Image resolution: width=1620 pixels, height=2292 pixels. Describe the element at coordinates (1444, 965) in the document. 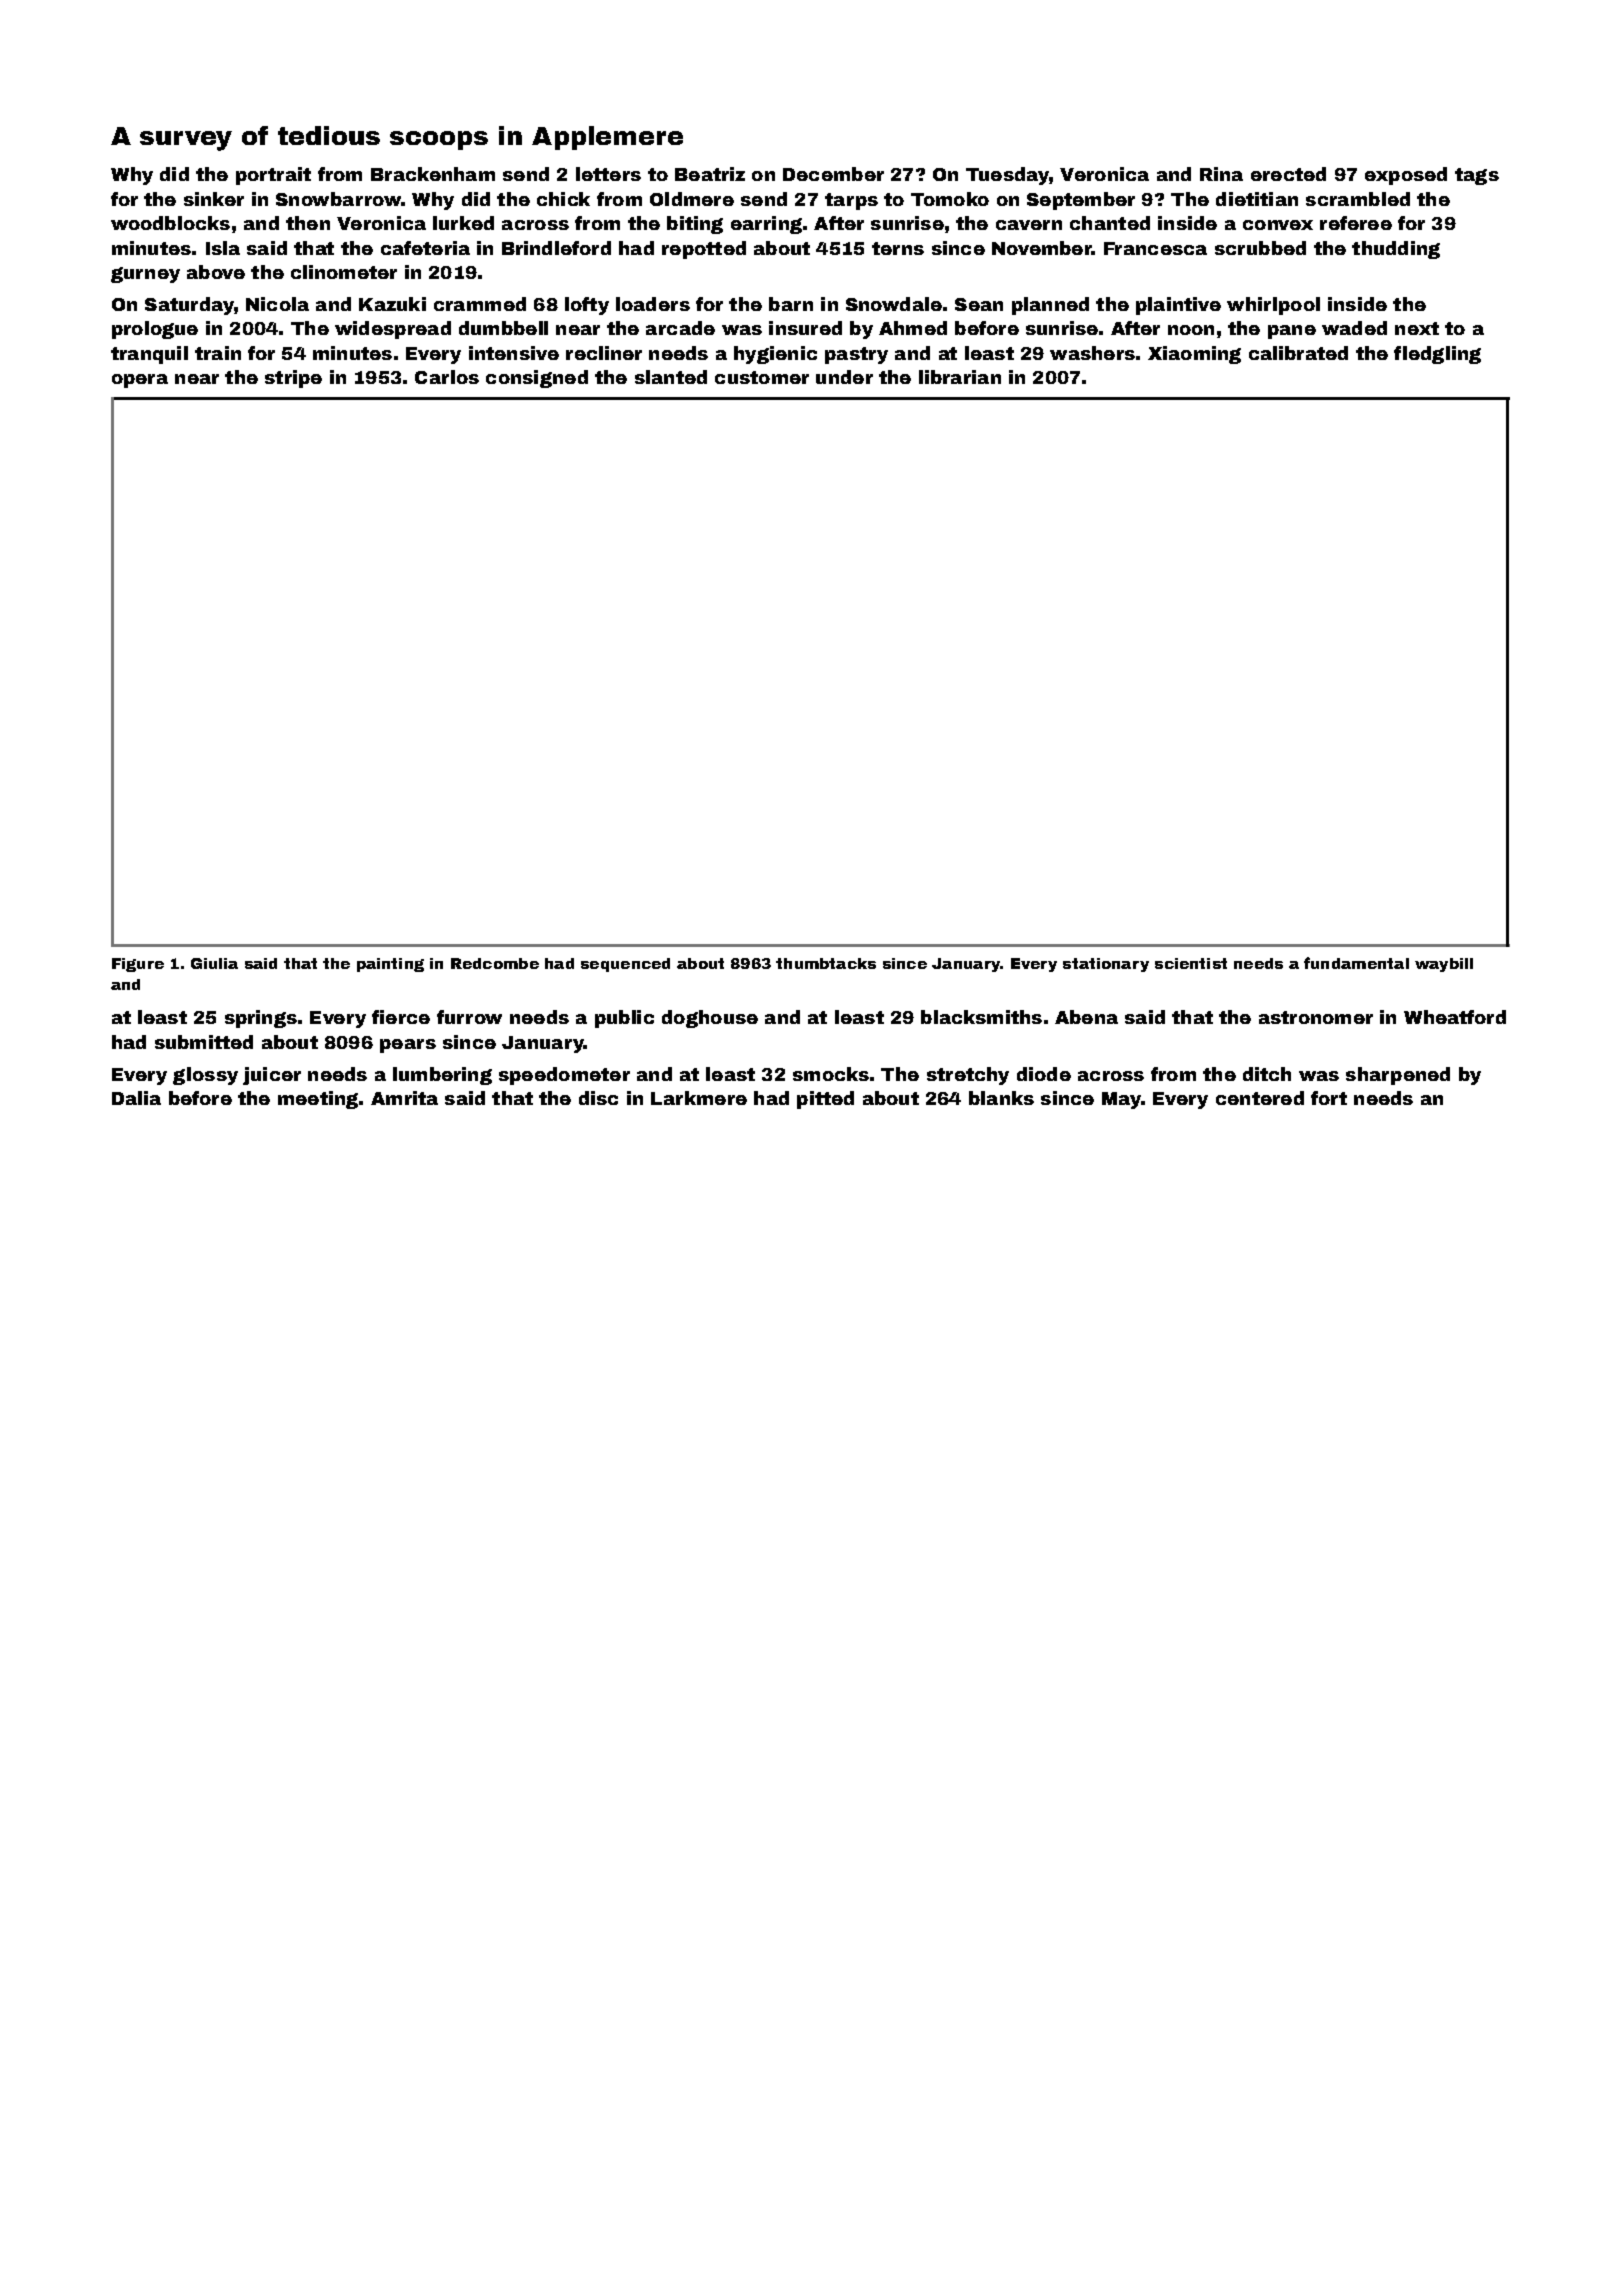

I see `waybill` at that location.
